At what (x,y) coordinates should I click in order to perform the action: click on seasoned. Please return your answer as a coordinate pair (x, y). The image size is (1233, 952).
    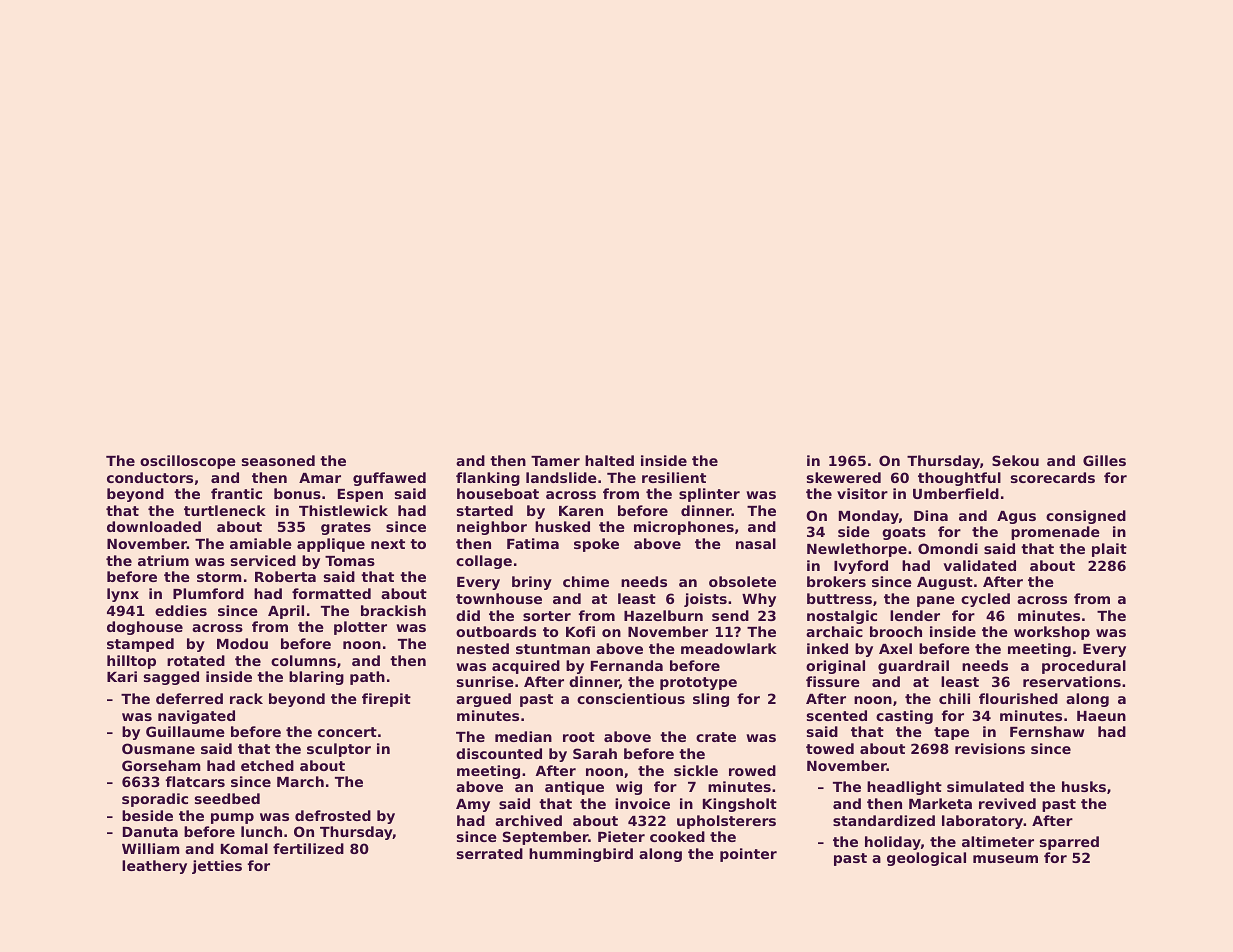
    Looking at the image, I should click on (278, 460).
